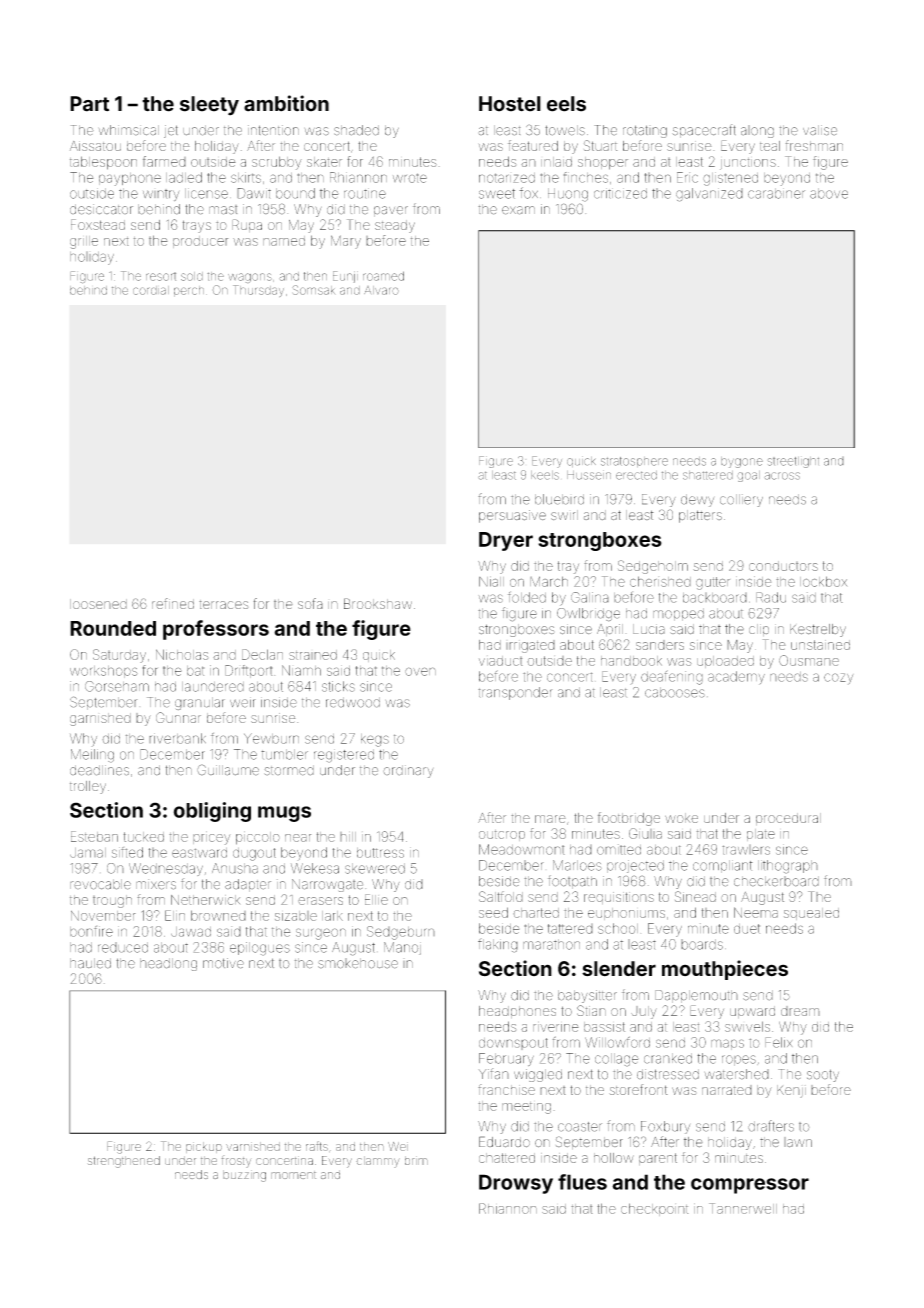  I want to click on along, so click(757, 131).
